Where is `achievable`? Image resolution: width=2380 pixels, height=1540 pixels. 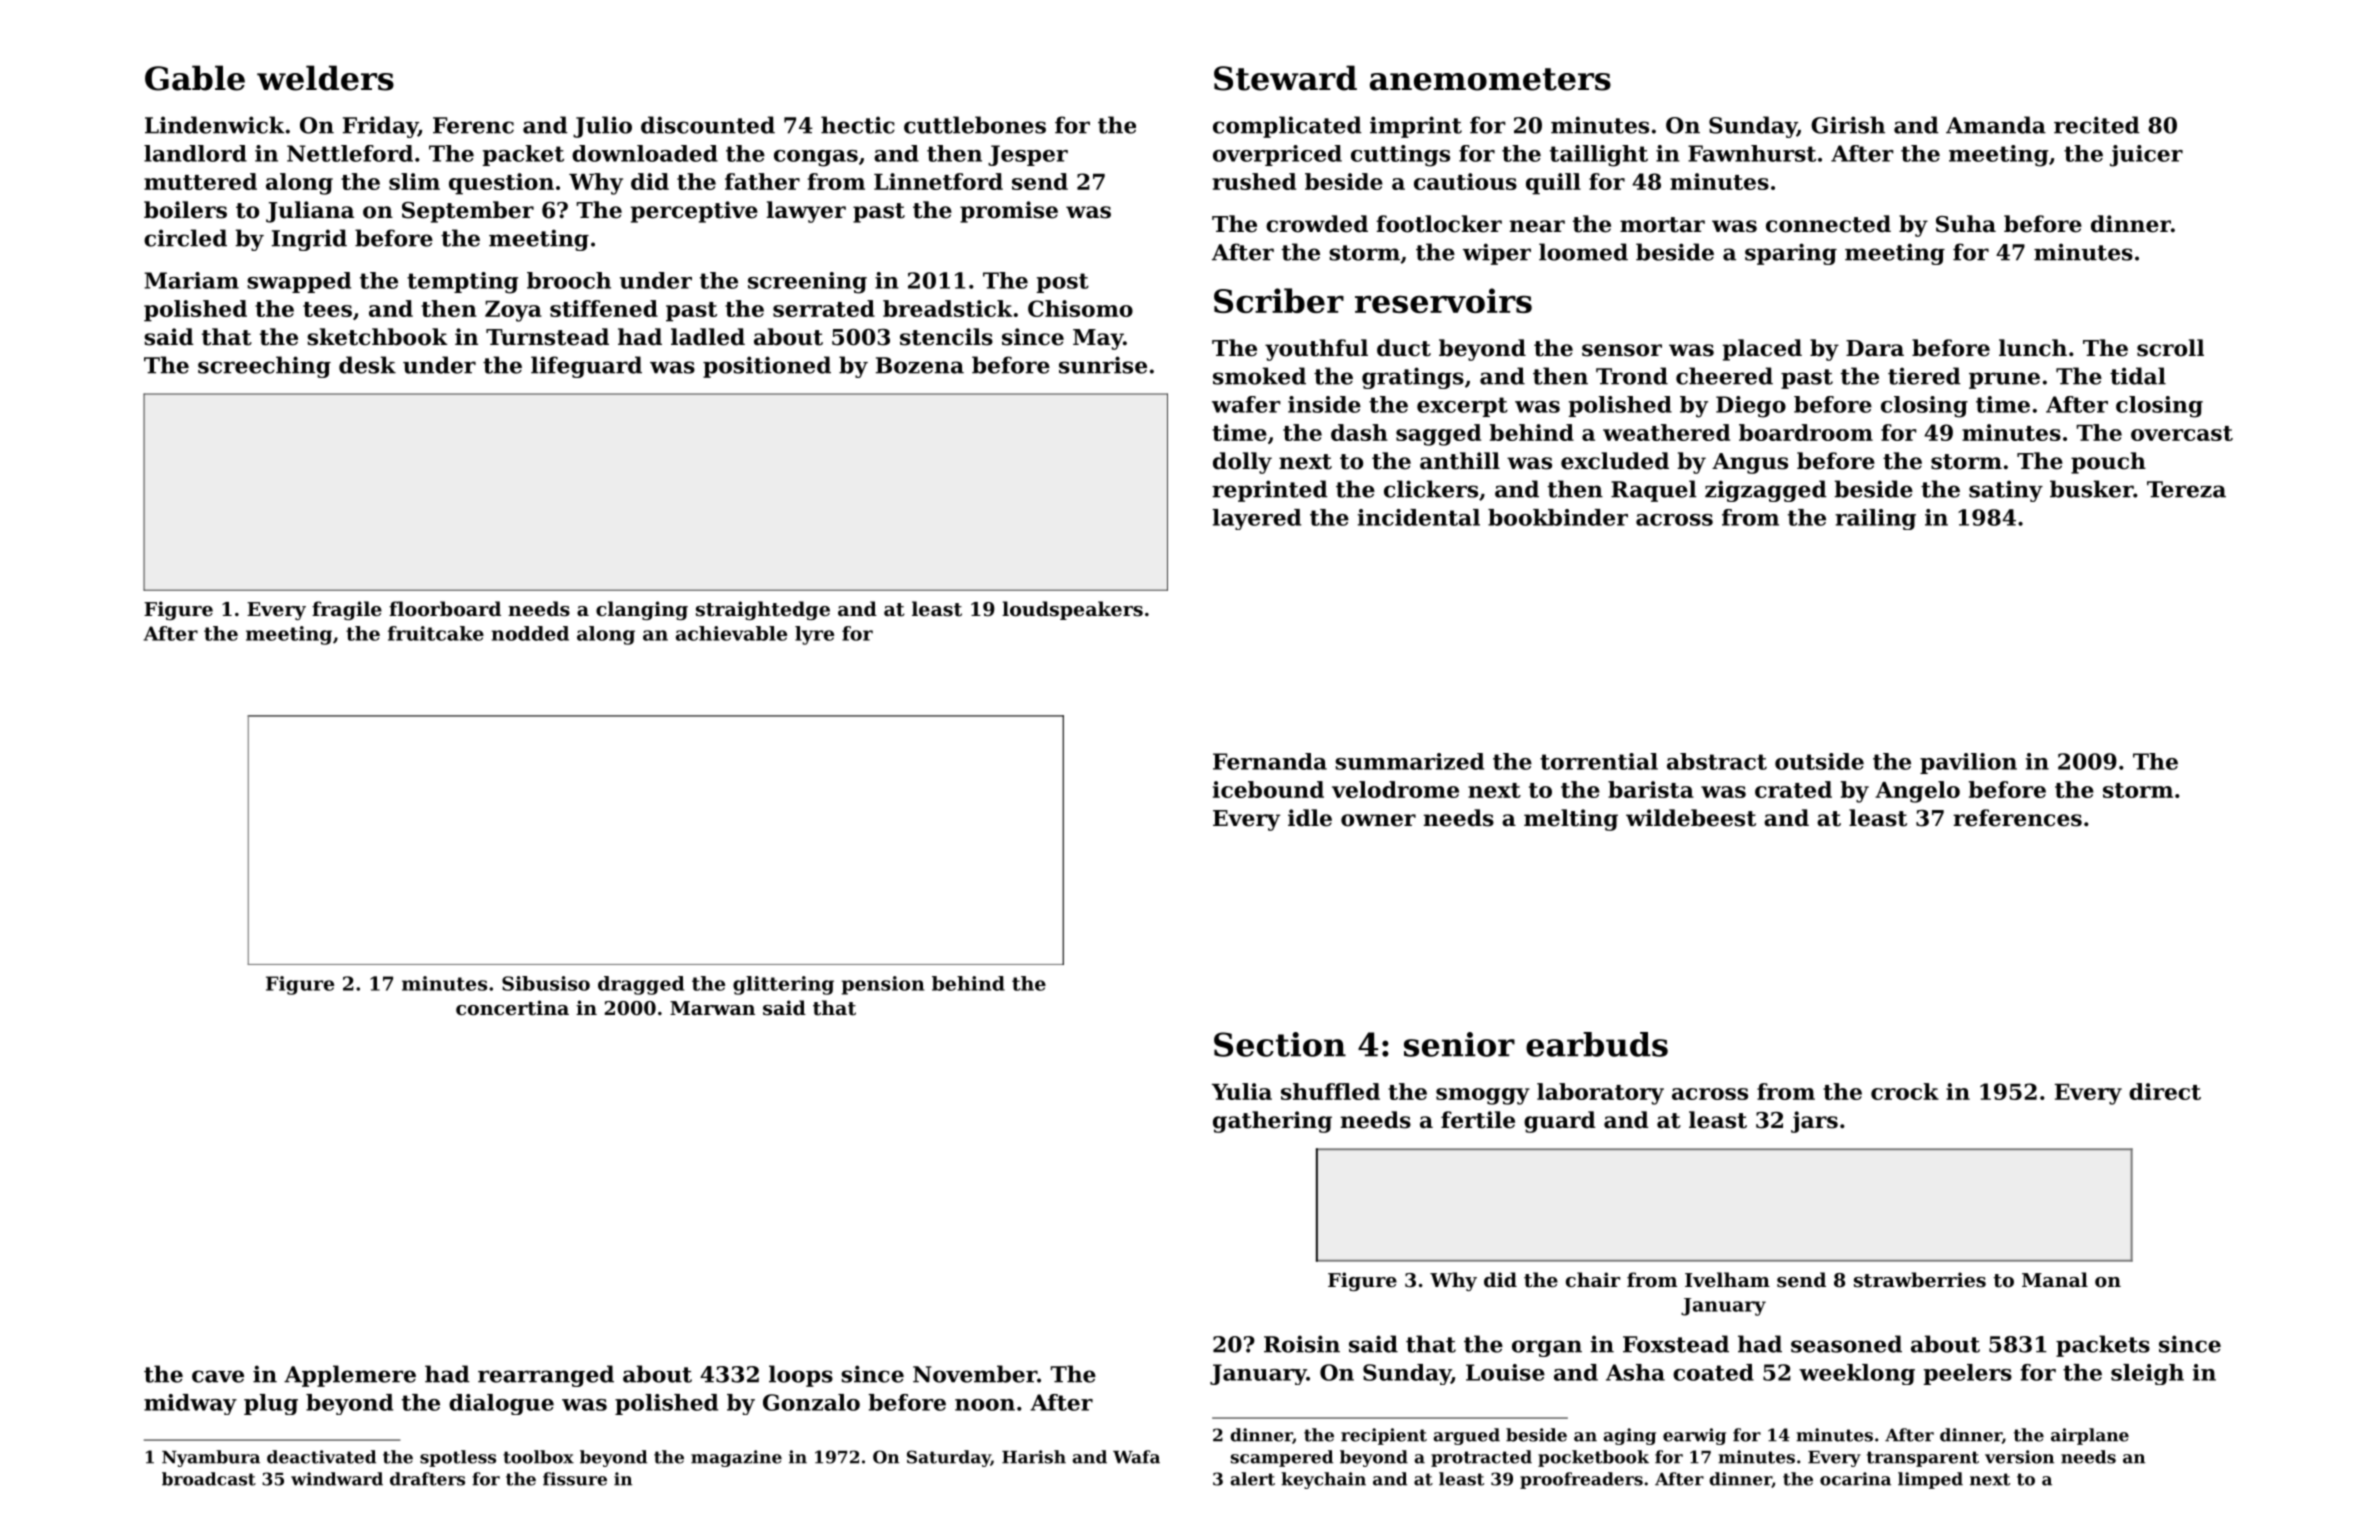 achievable is located at coordinates (731, 633).
